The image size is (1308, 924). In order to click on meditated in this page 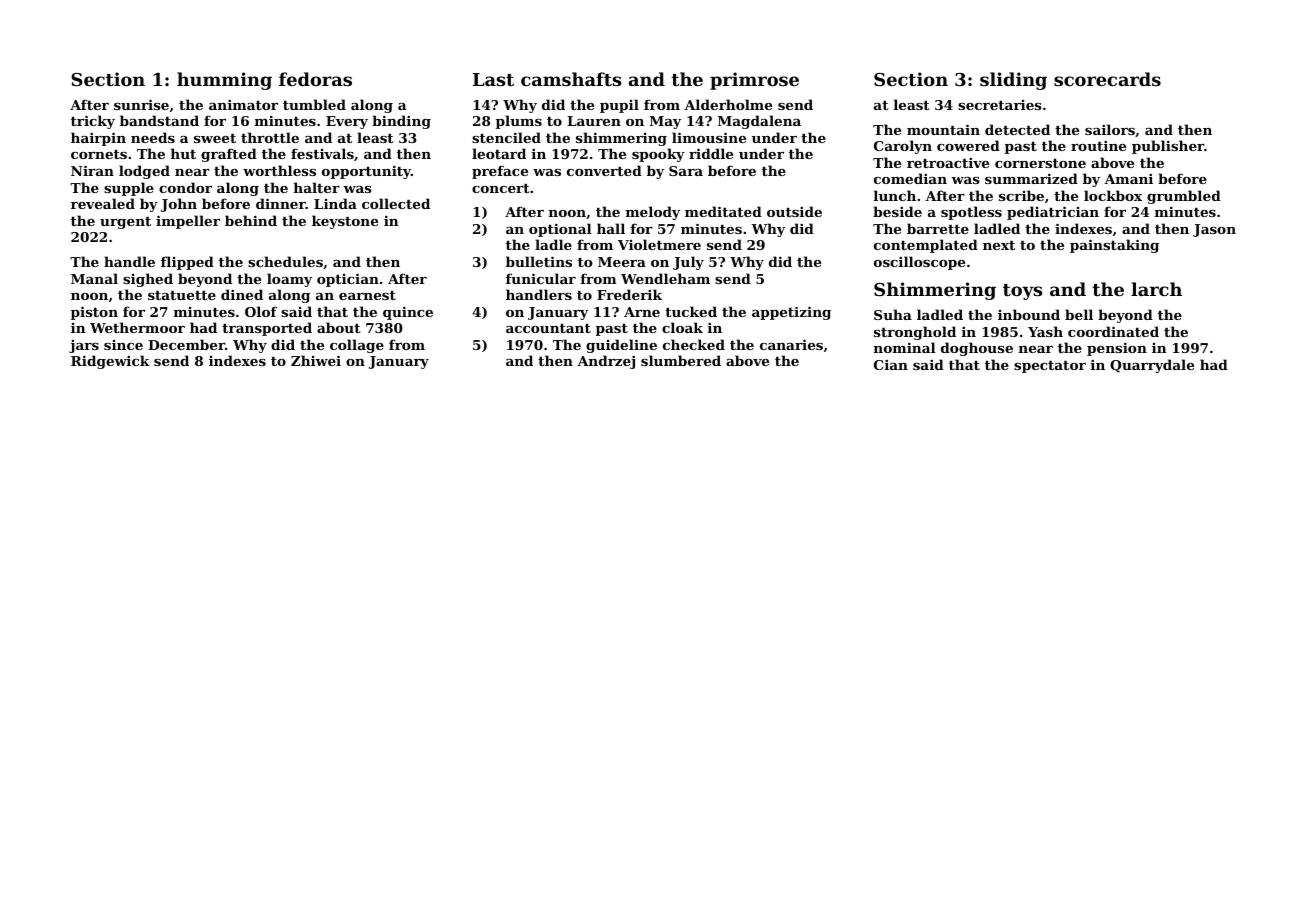, I will do `click(723, 211)`.
